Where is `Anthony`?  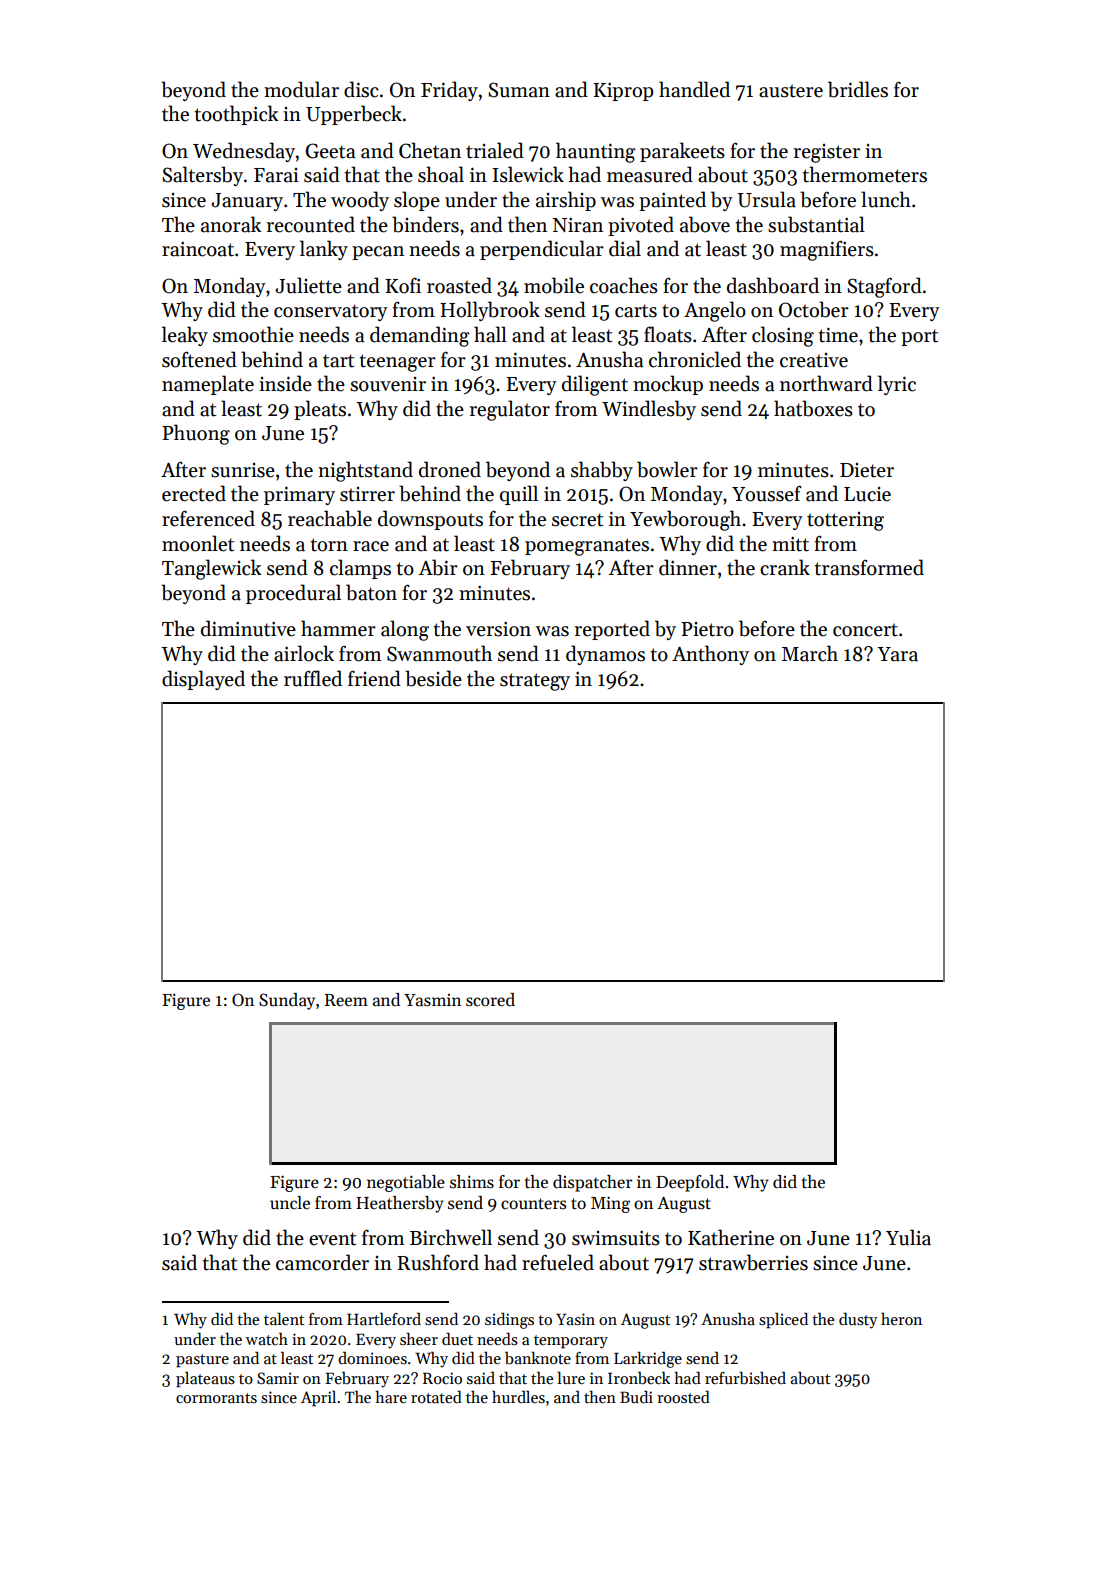
Anthony is located at coordinates (710, 655).
